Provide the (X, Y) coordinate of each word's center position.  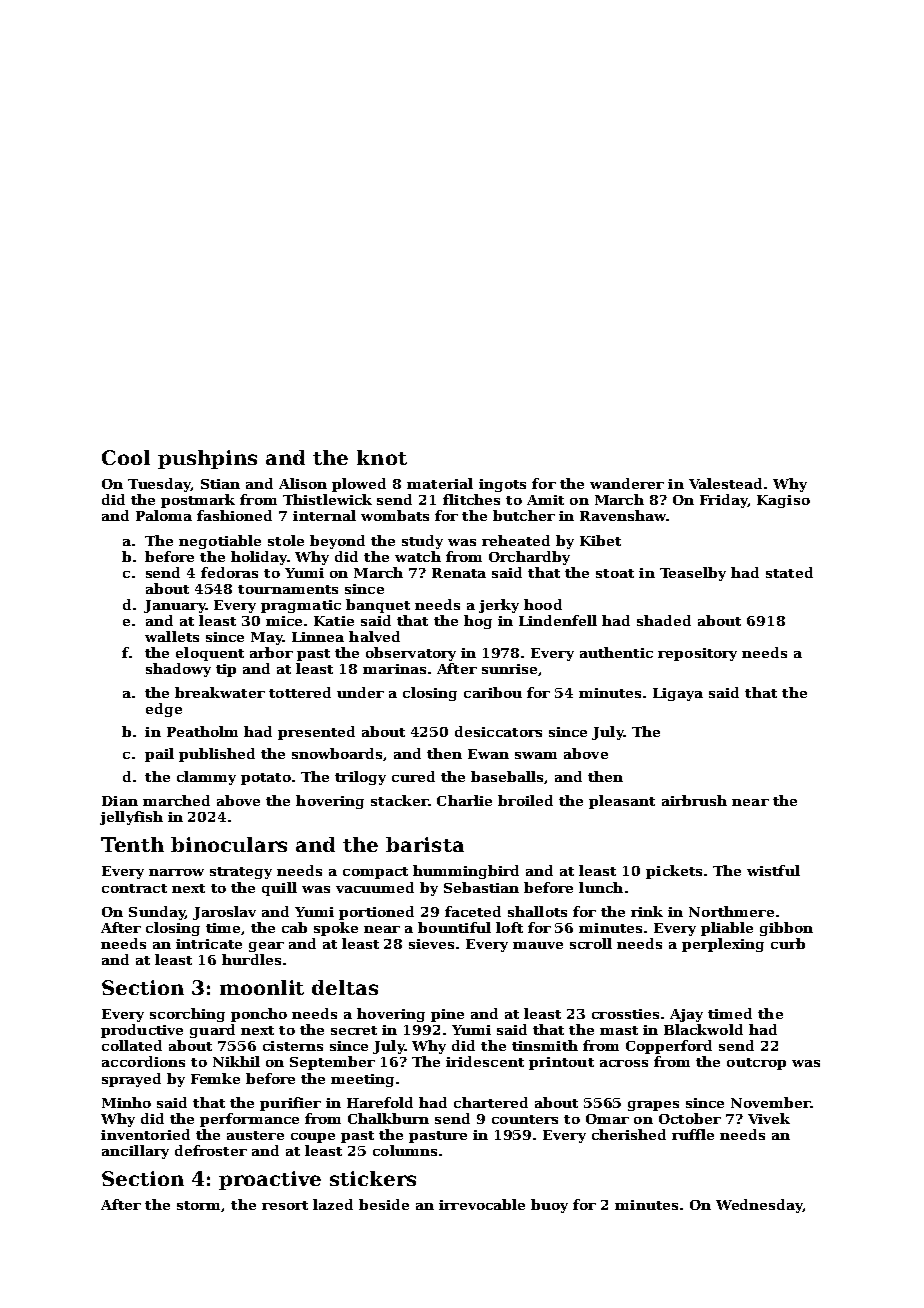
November (771, 1102)
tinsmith (545, 1045)
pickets (674, 872)
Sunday (157, 913)
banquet (378, 606)
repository (697, 654)
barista (425, 844)
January (175, 606)
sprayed (131, 1080)
